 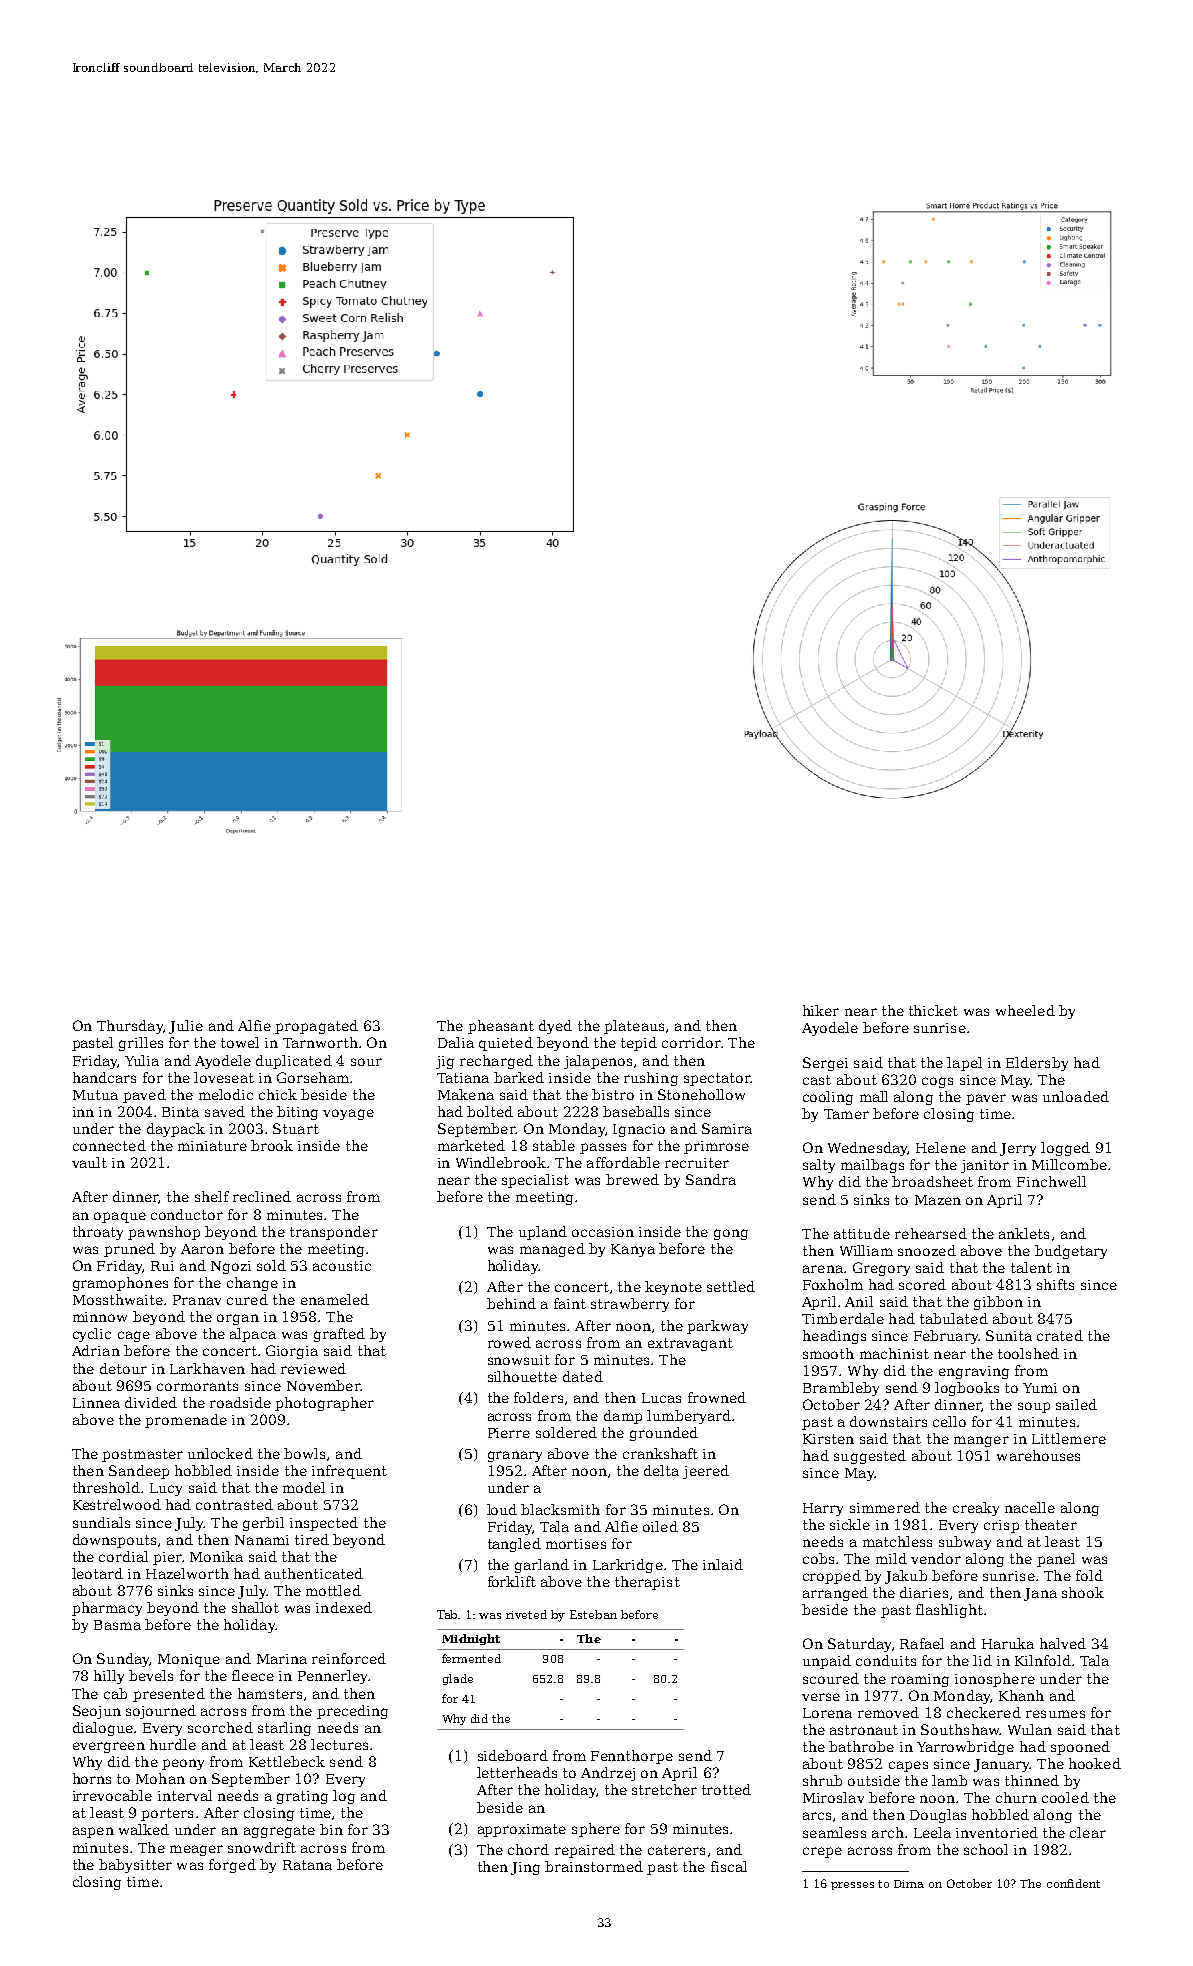 What do you see at coordinates (828, 1098) in the document?
I see `cooling` at bounding box center [828, 1098].
